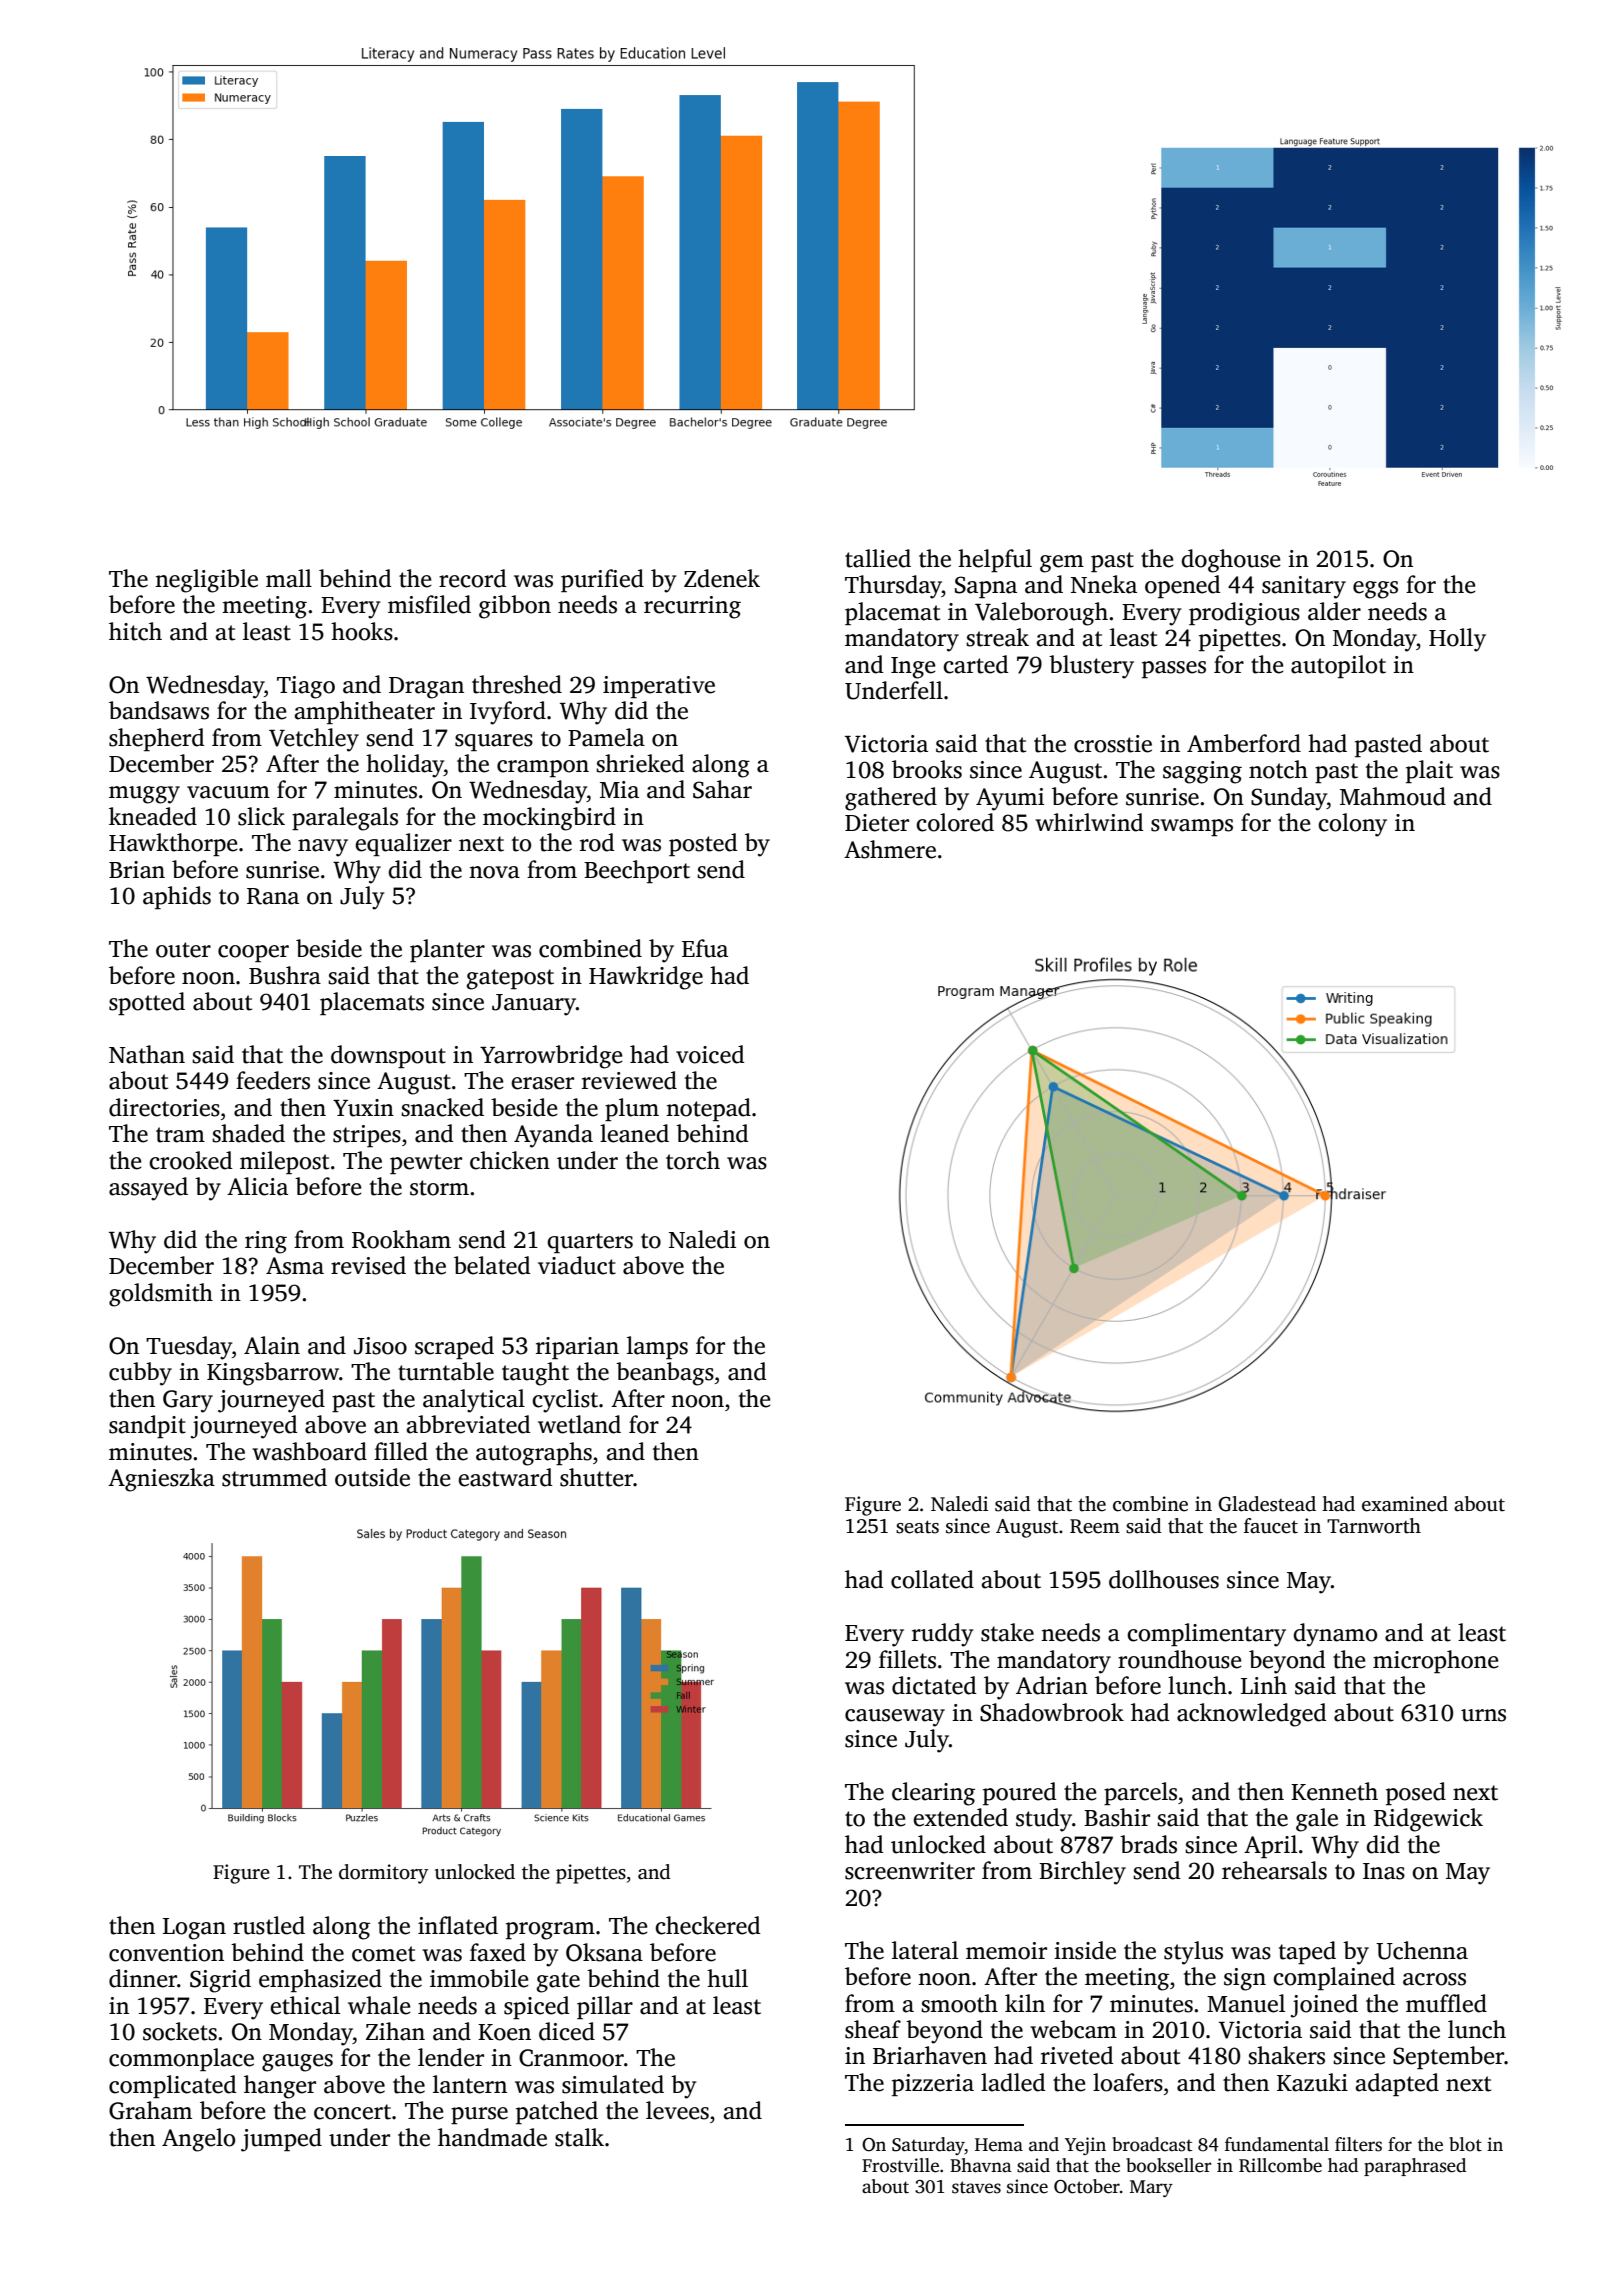 The width and height of the screenshot is (1620, 2292). I want to click on examined, so click(1405, 1504).
